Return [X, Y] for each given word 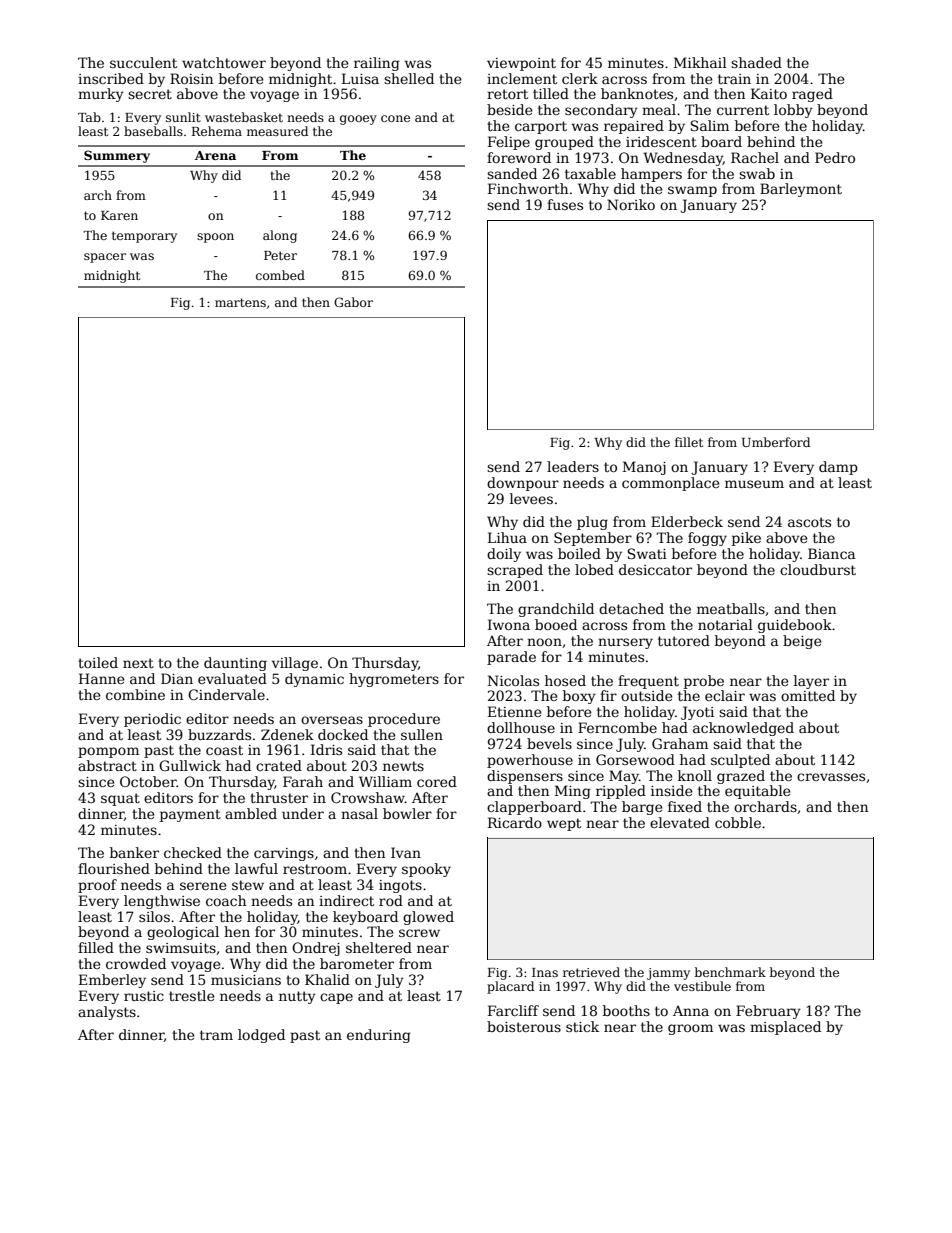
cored [437, 781]
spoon [215, 238]
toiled [98, 662]
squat [120, 799]
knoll [695, 775]
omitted [808, 695]
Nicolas [513, 680]
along [280, 236]
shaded [756, 62]
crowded [136, 963]
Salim [710, 125]
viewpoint [521, 64]
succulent [143, 62]
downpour [523, 484]
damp [838, 468]
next [138, 663]
